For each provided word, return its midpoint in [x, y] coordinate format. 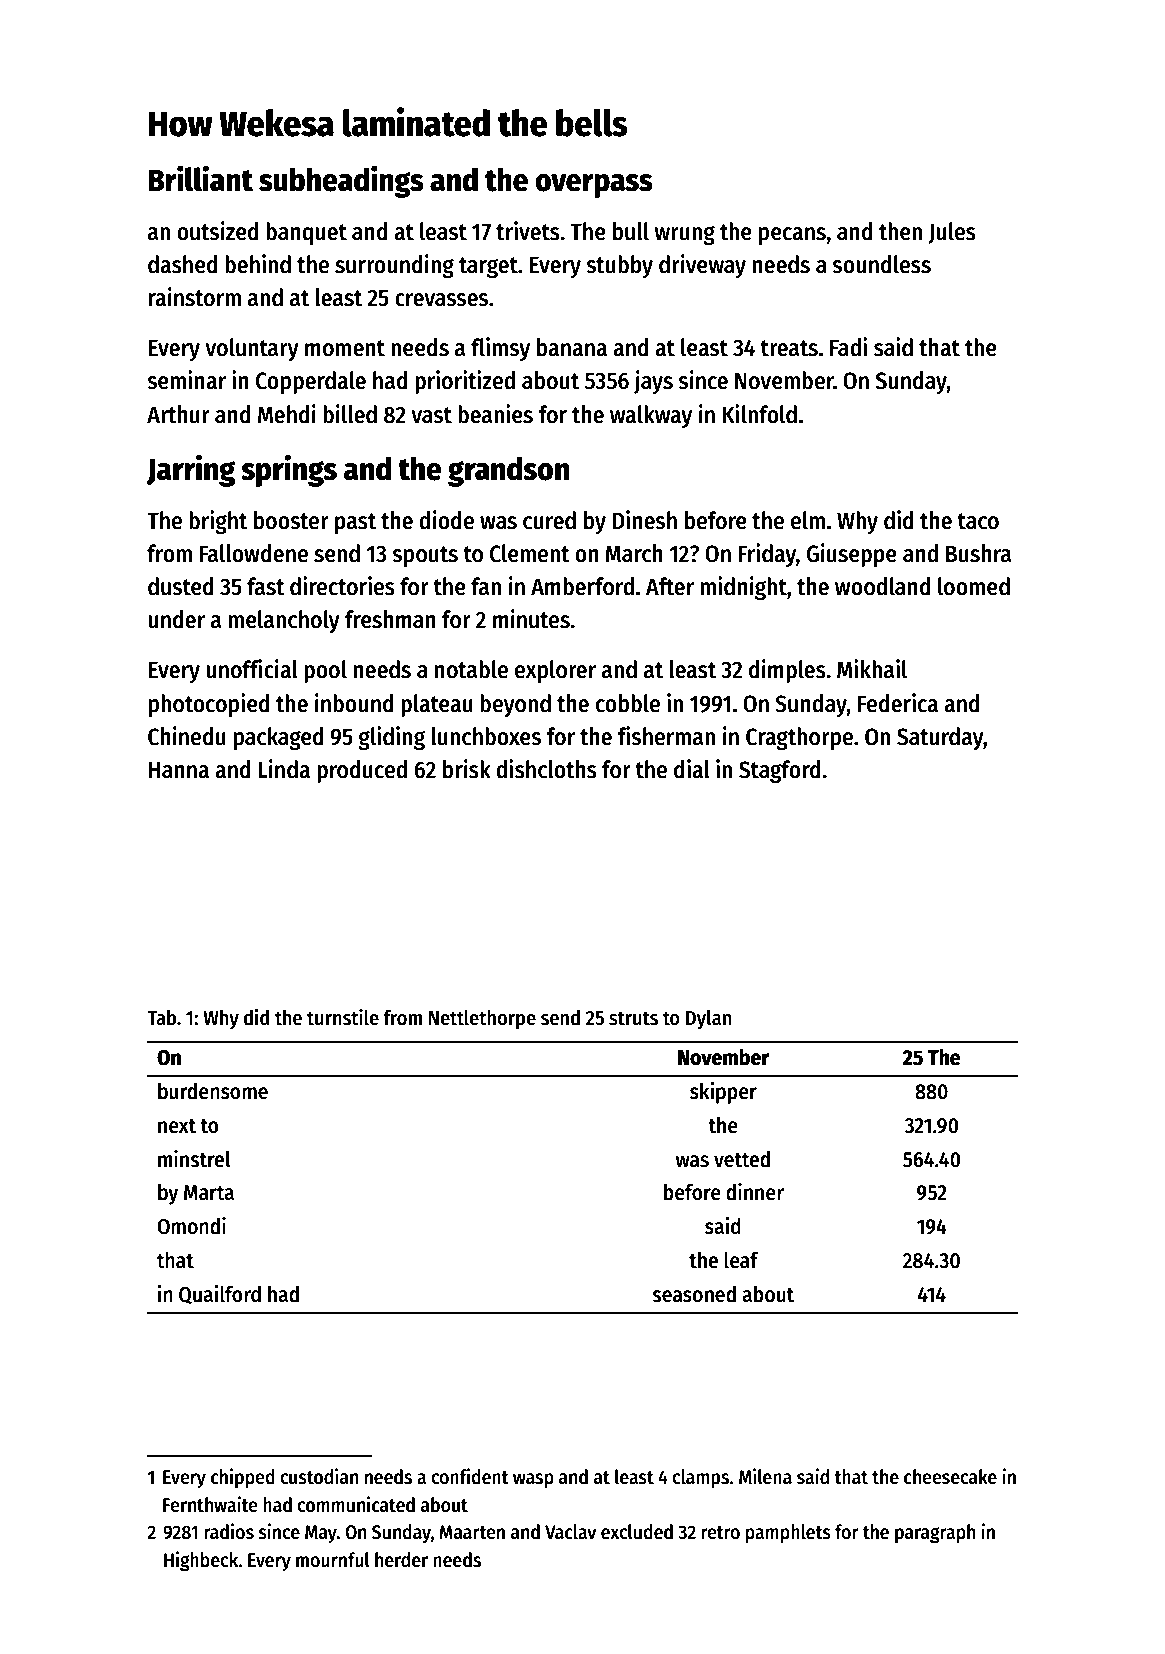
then [900, 231]
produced [362, 771]
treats [789, 348]
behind [258, 264]
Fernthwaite [210, 1504]
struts [633, 1018]
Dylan [708, 1020]
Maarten [472, 1532]
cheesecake [950, 1477]
